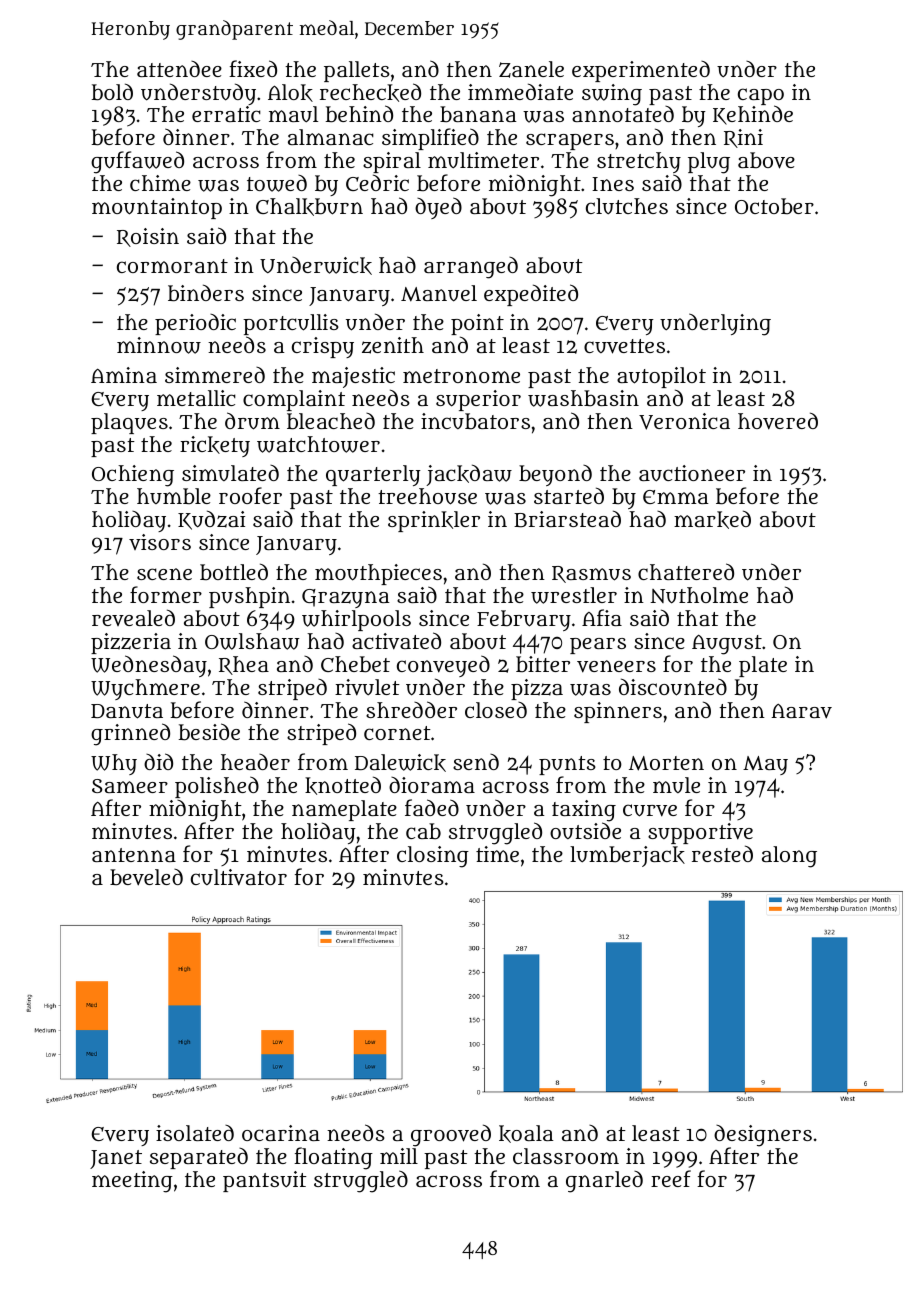  I want to click on experimented, so click(641, 71).
